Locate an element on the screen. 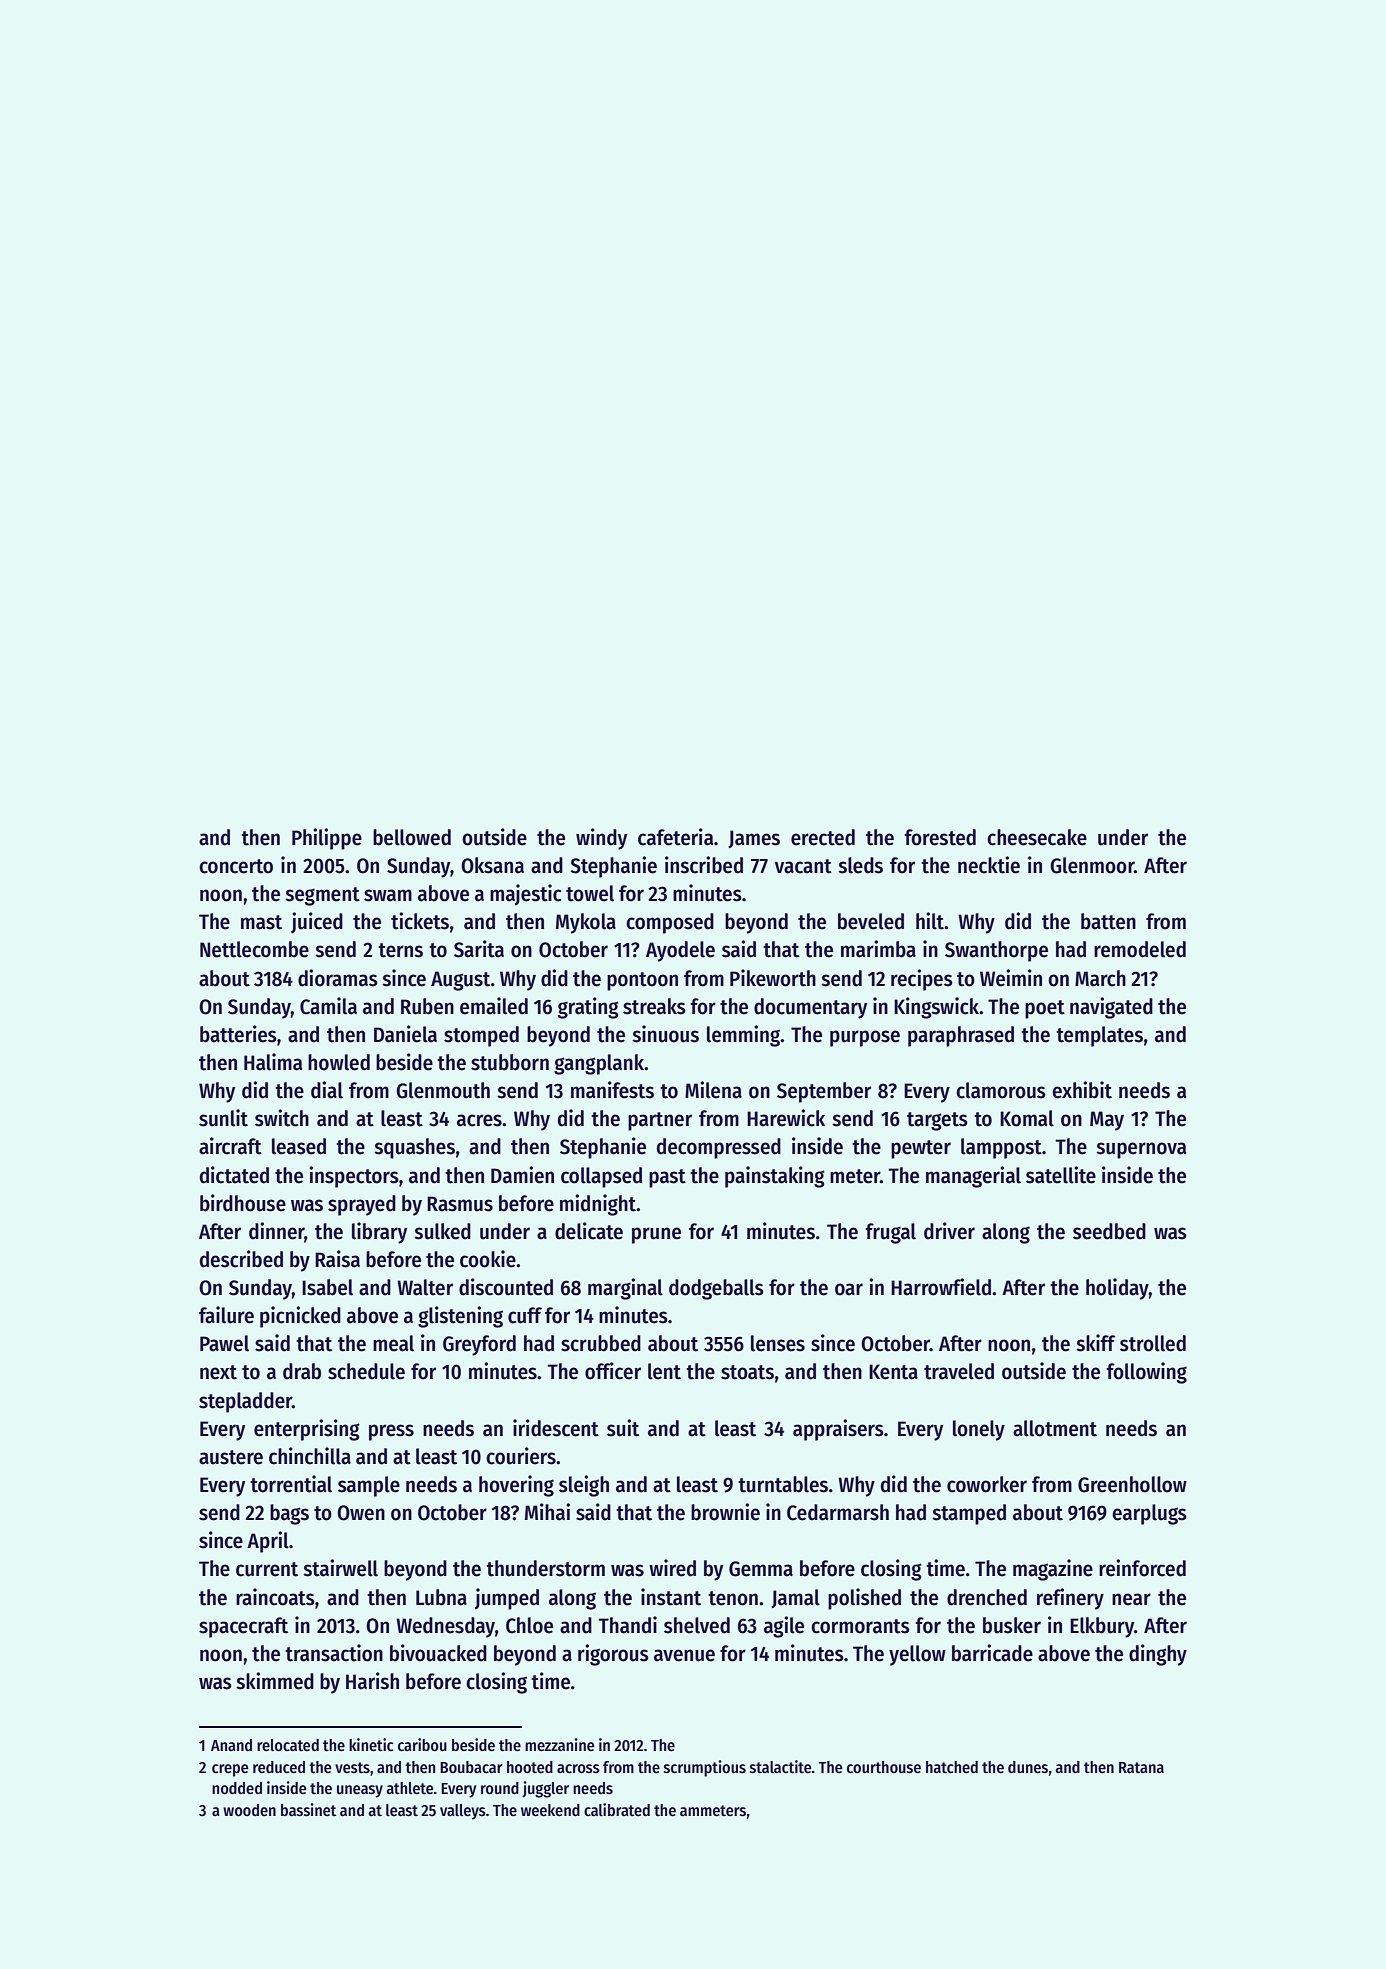  calibrated is located at coordinates (617, 1809).
